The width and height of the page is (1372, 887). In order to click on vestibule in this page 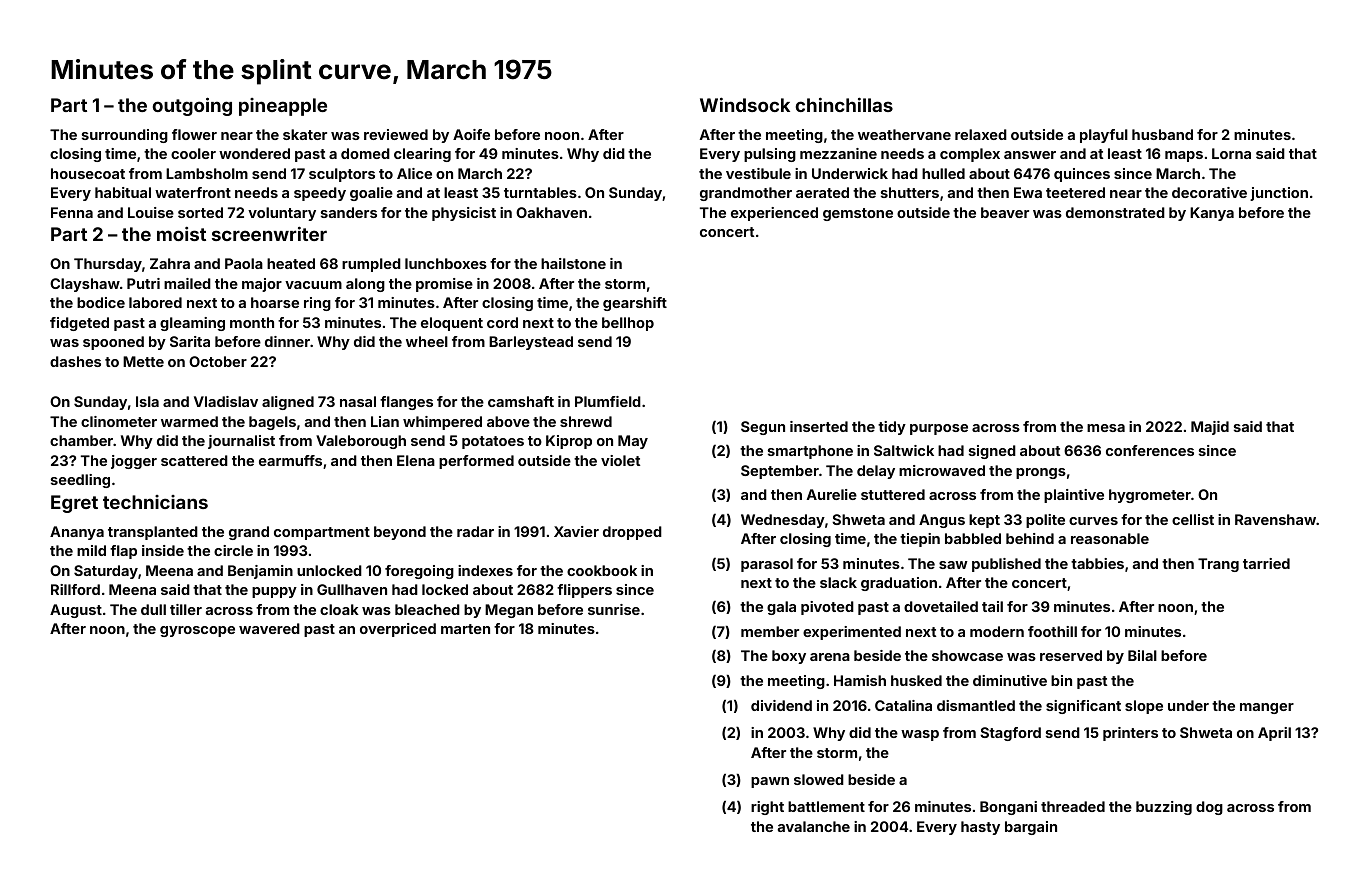, I will do `click(758, 173)`.
